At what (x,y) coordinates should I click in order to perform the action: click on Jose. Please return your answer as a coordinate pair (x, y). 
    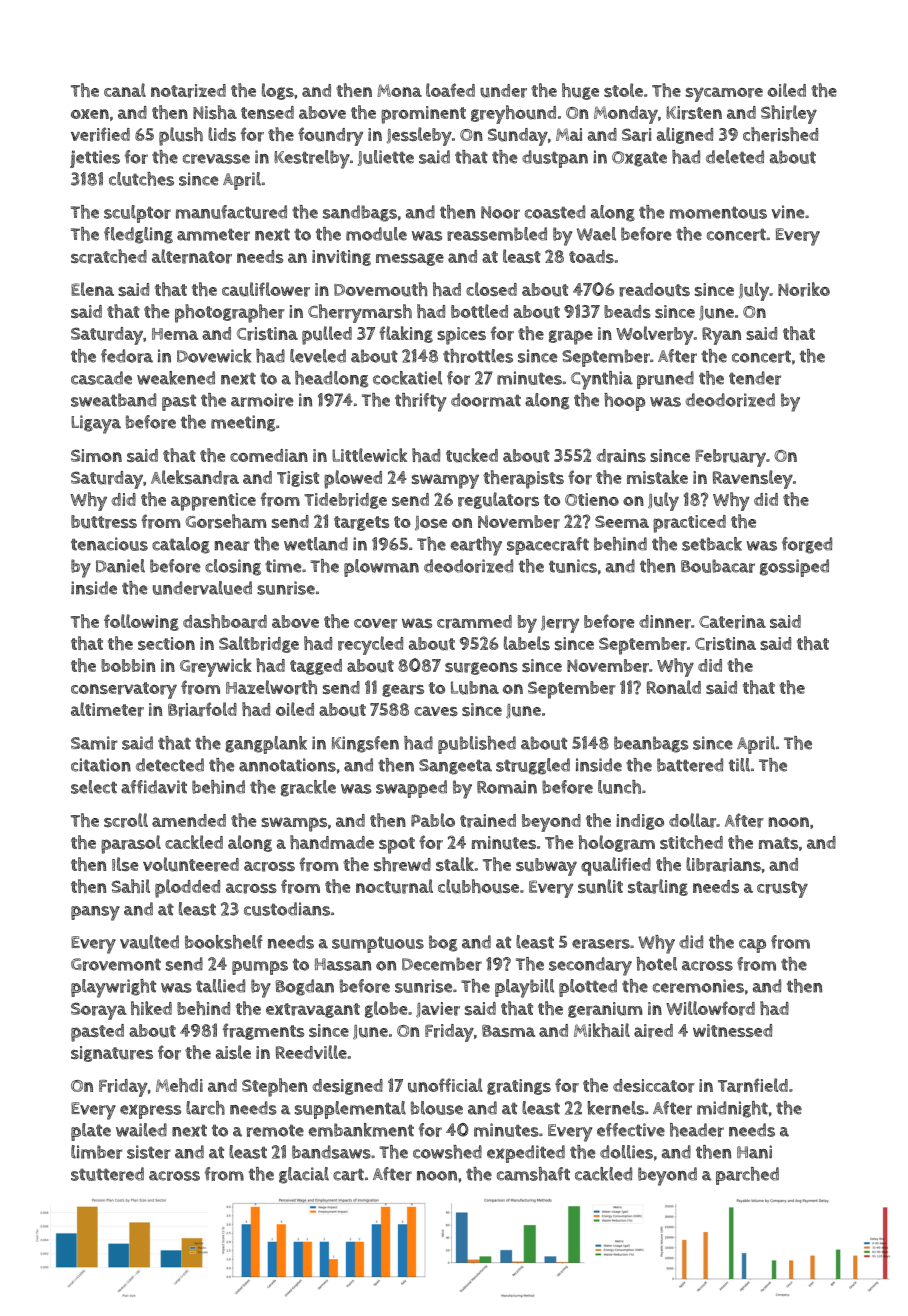
    Looking at the image, I should click on (431, 523).
